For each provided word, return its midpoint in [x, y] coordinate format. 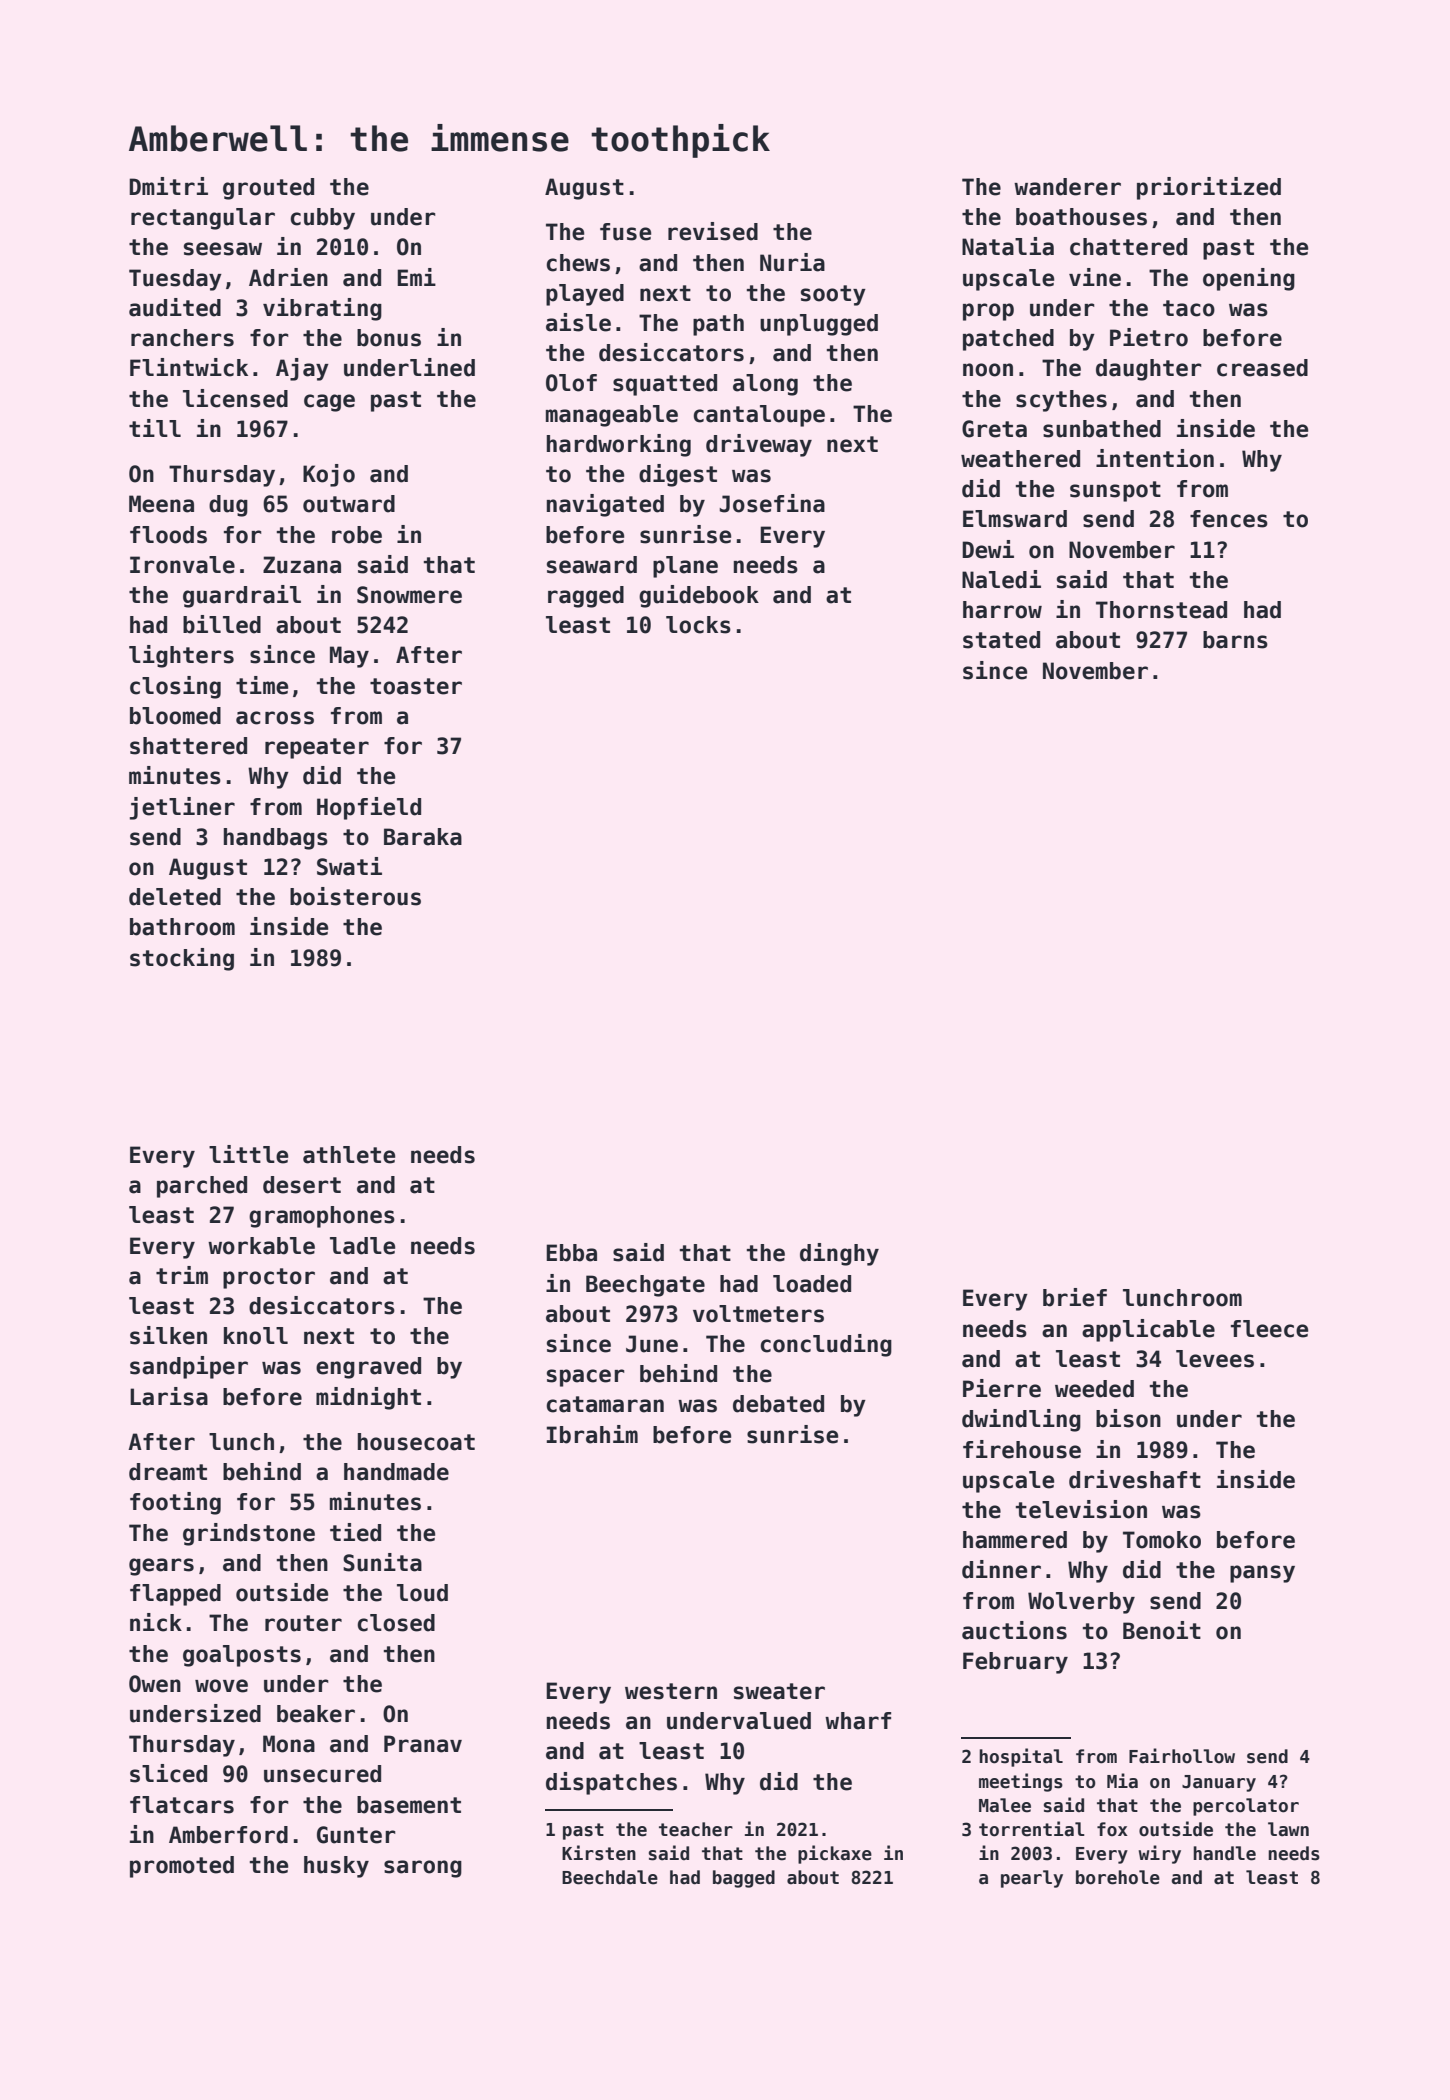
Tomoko [1162, 1540]
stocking [182, 959]
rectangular [203, 219]
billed [222, 624]
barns [1235, 640]
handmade [396, 1472]
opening [1249, 279]
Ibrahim [592, 1434]
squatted [665, 385]
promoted [182, 1867]
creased [1262, 368]
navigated [605, 505]
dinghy [839, 1254]
